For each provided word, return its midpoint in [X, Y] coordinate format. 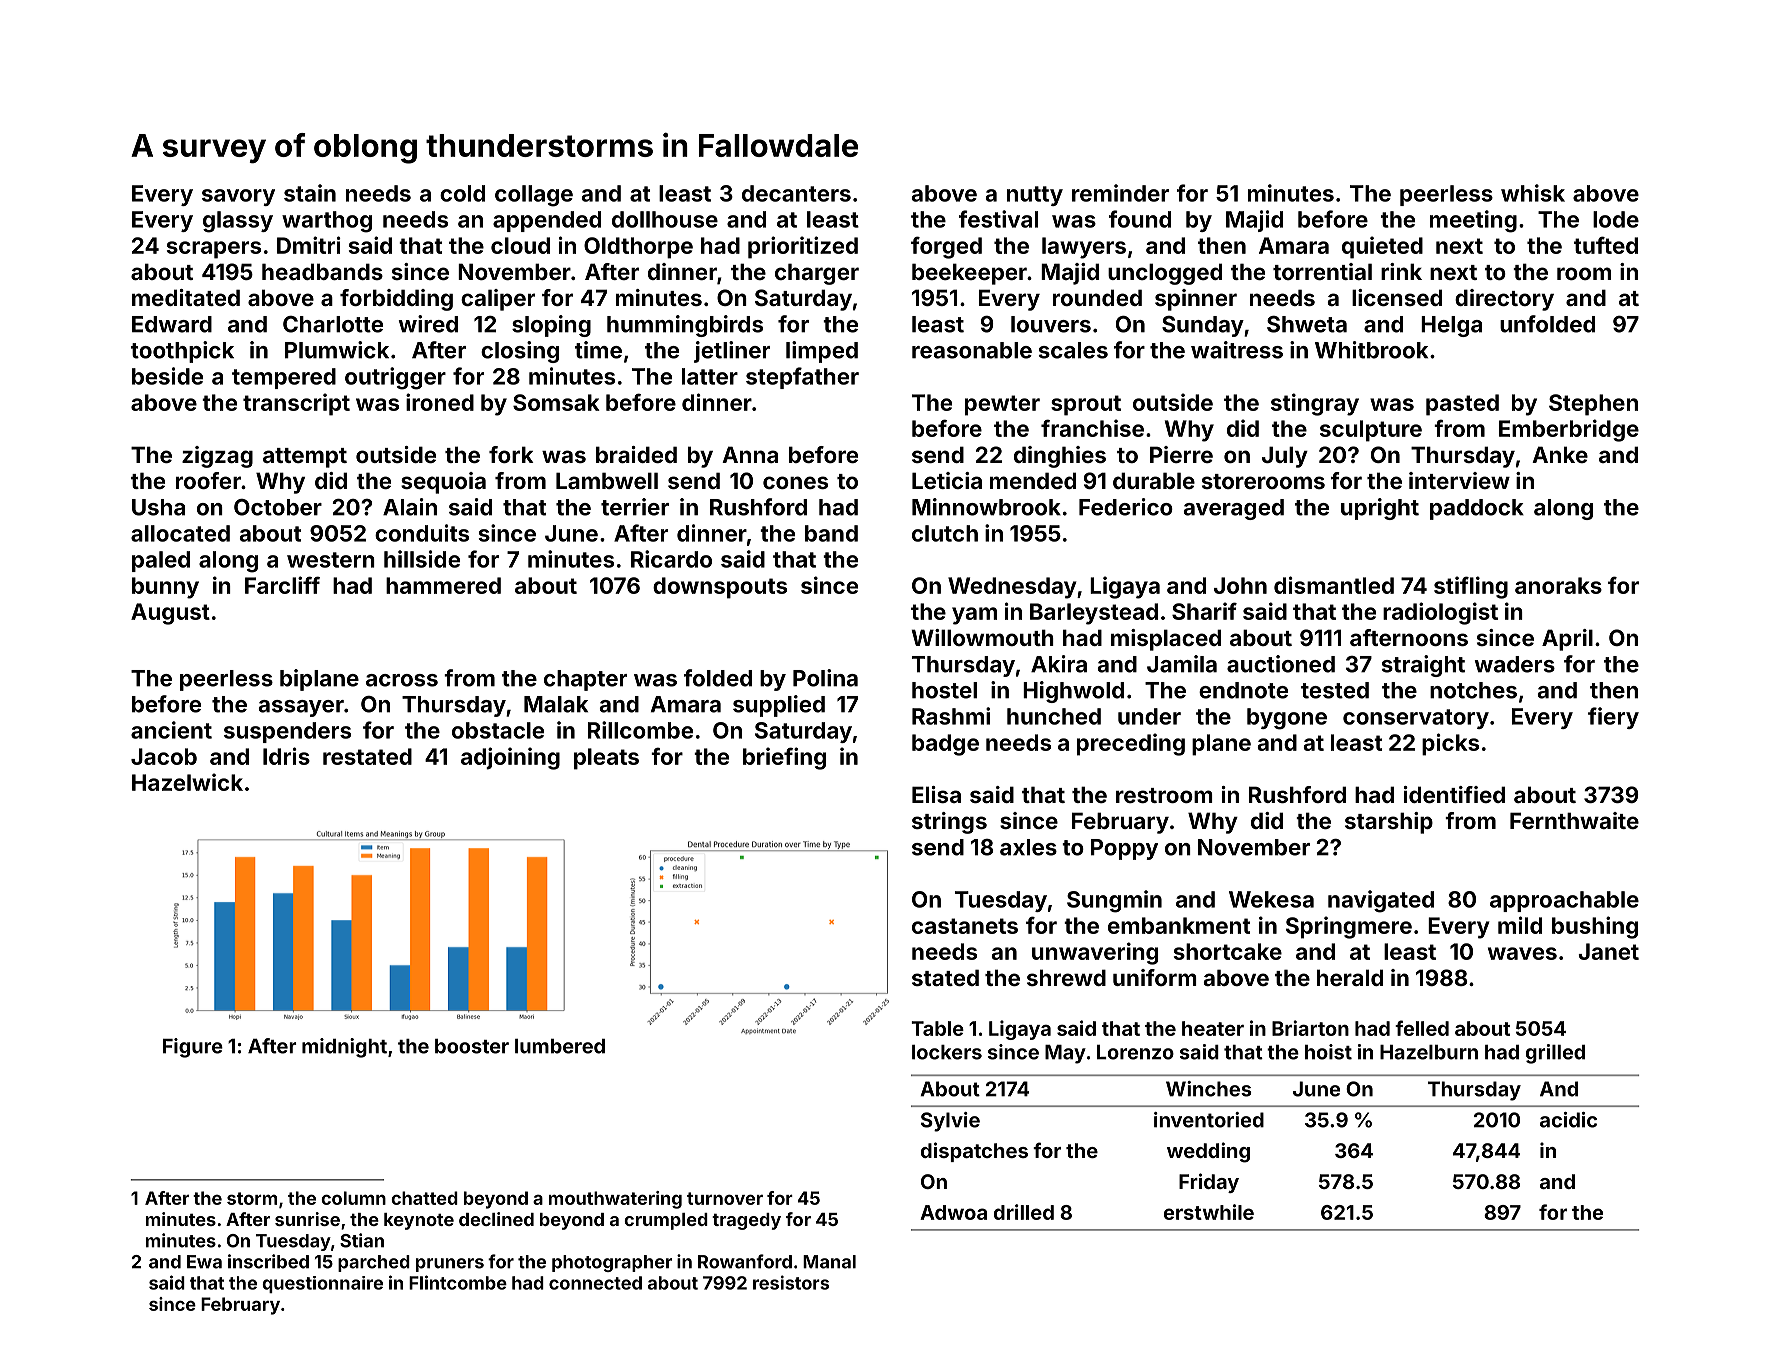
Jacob [164, 756]
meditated [186, 297]
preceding [1131, 744]
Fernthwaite [1574, 820]
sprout [1086, 405]
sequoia [443, 483]
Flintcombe [458, 1282]
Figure [193, 1048]
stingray [1315, 404]
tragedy [746, 1221]
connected [595, 1283]
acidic [1568, 1120]
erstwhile [1209, 1212]
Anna [750, 454]
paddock [1477, 509]
